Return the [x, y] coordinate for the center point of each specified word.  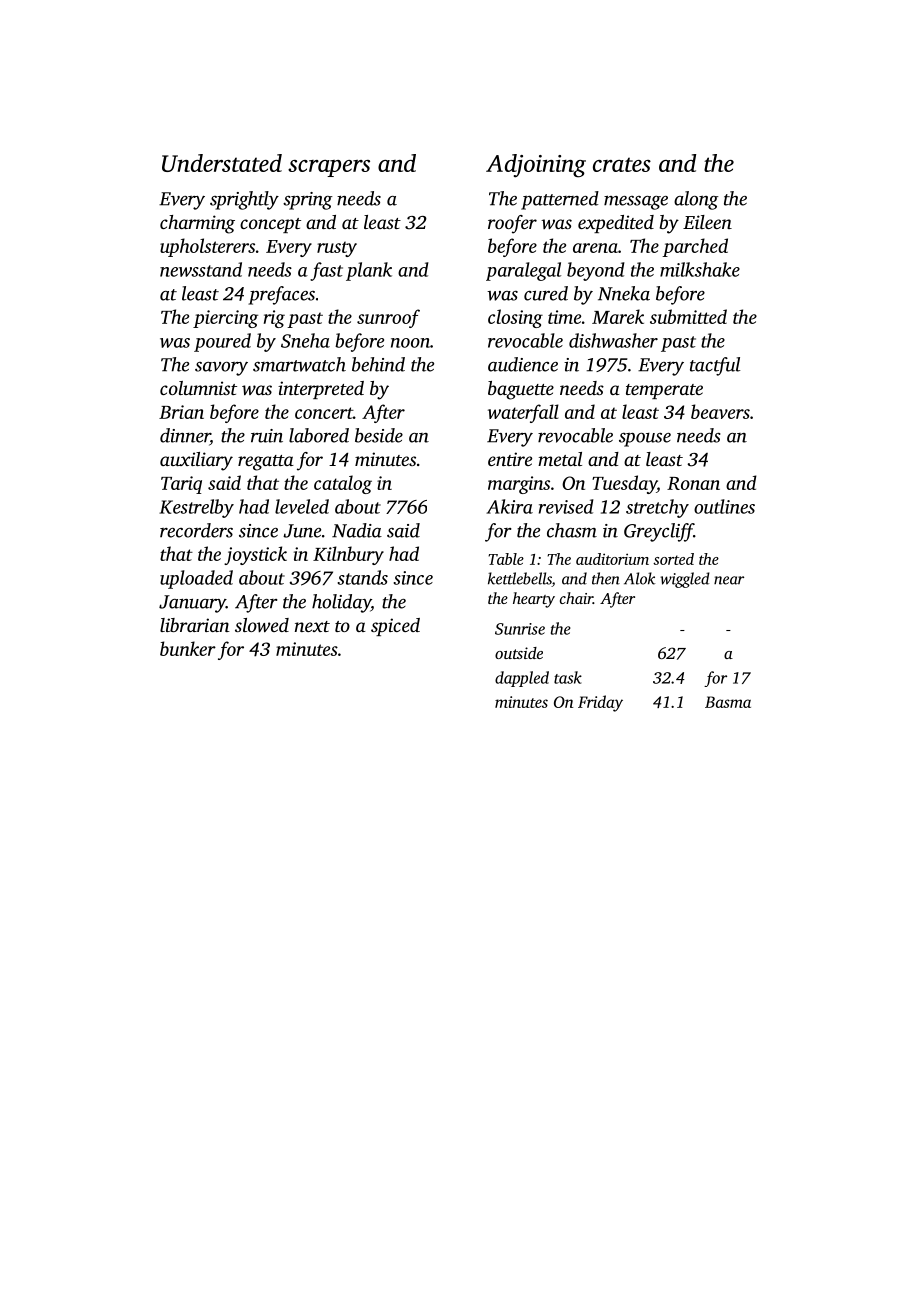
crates [622, 164]
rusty [337, 249]
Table [506, 559]
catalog [343, 484]
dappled [522, 679]
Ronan [693, 483]
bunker [188, 648]
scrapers [329, 168]
